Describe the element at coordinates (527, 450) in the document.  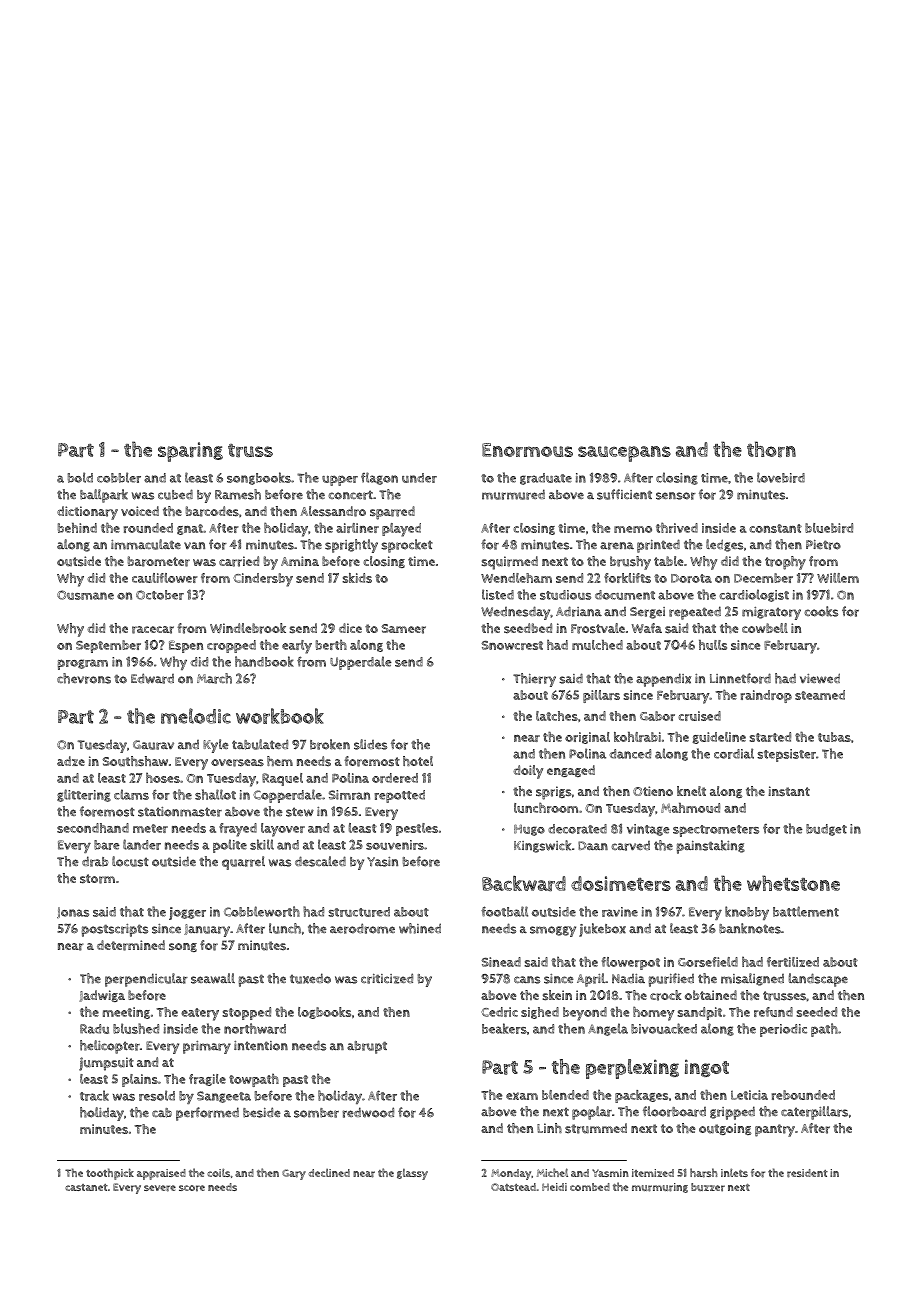
I see `Enormous` at that location.
